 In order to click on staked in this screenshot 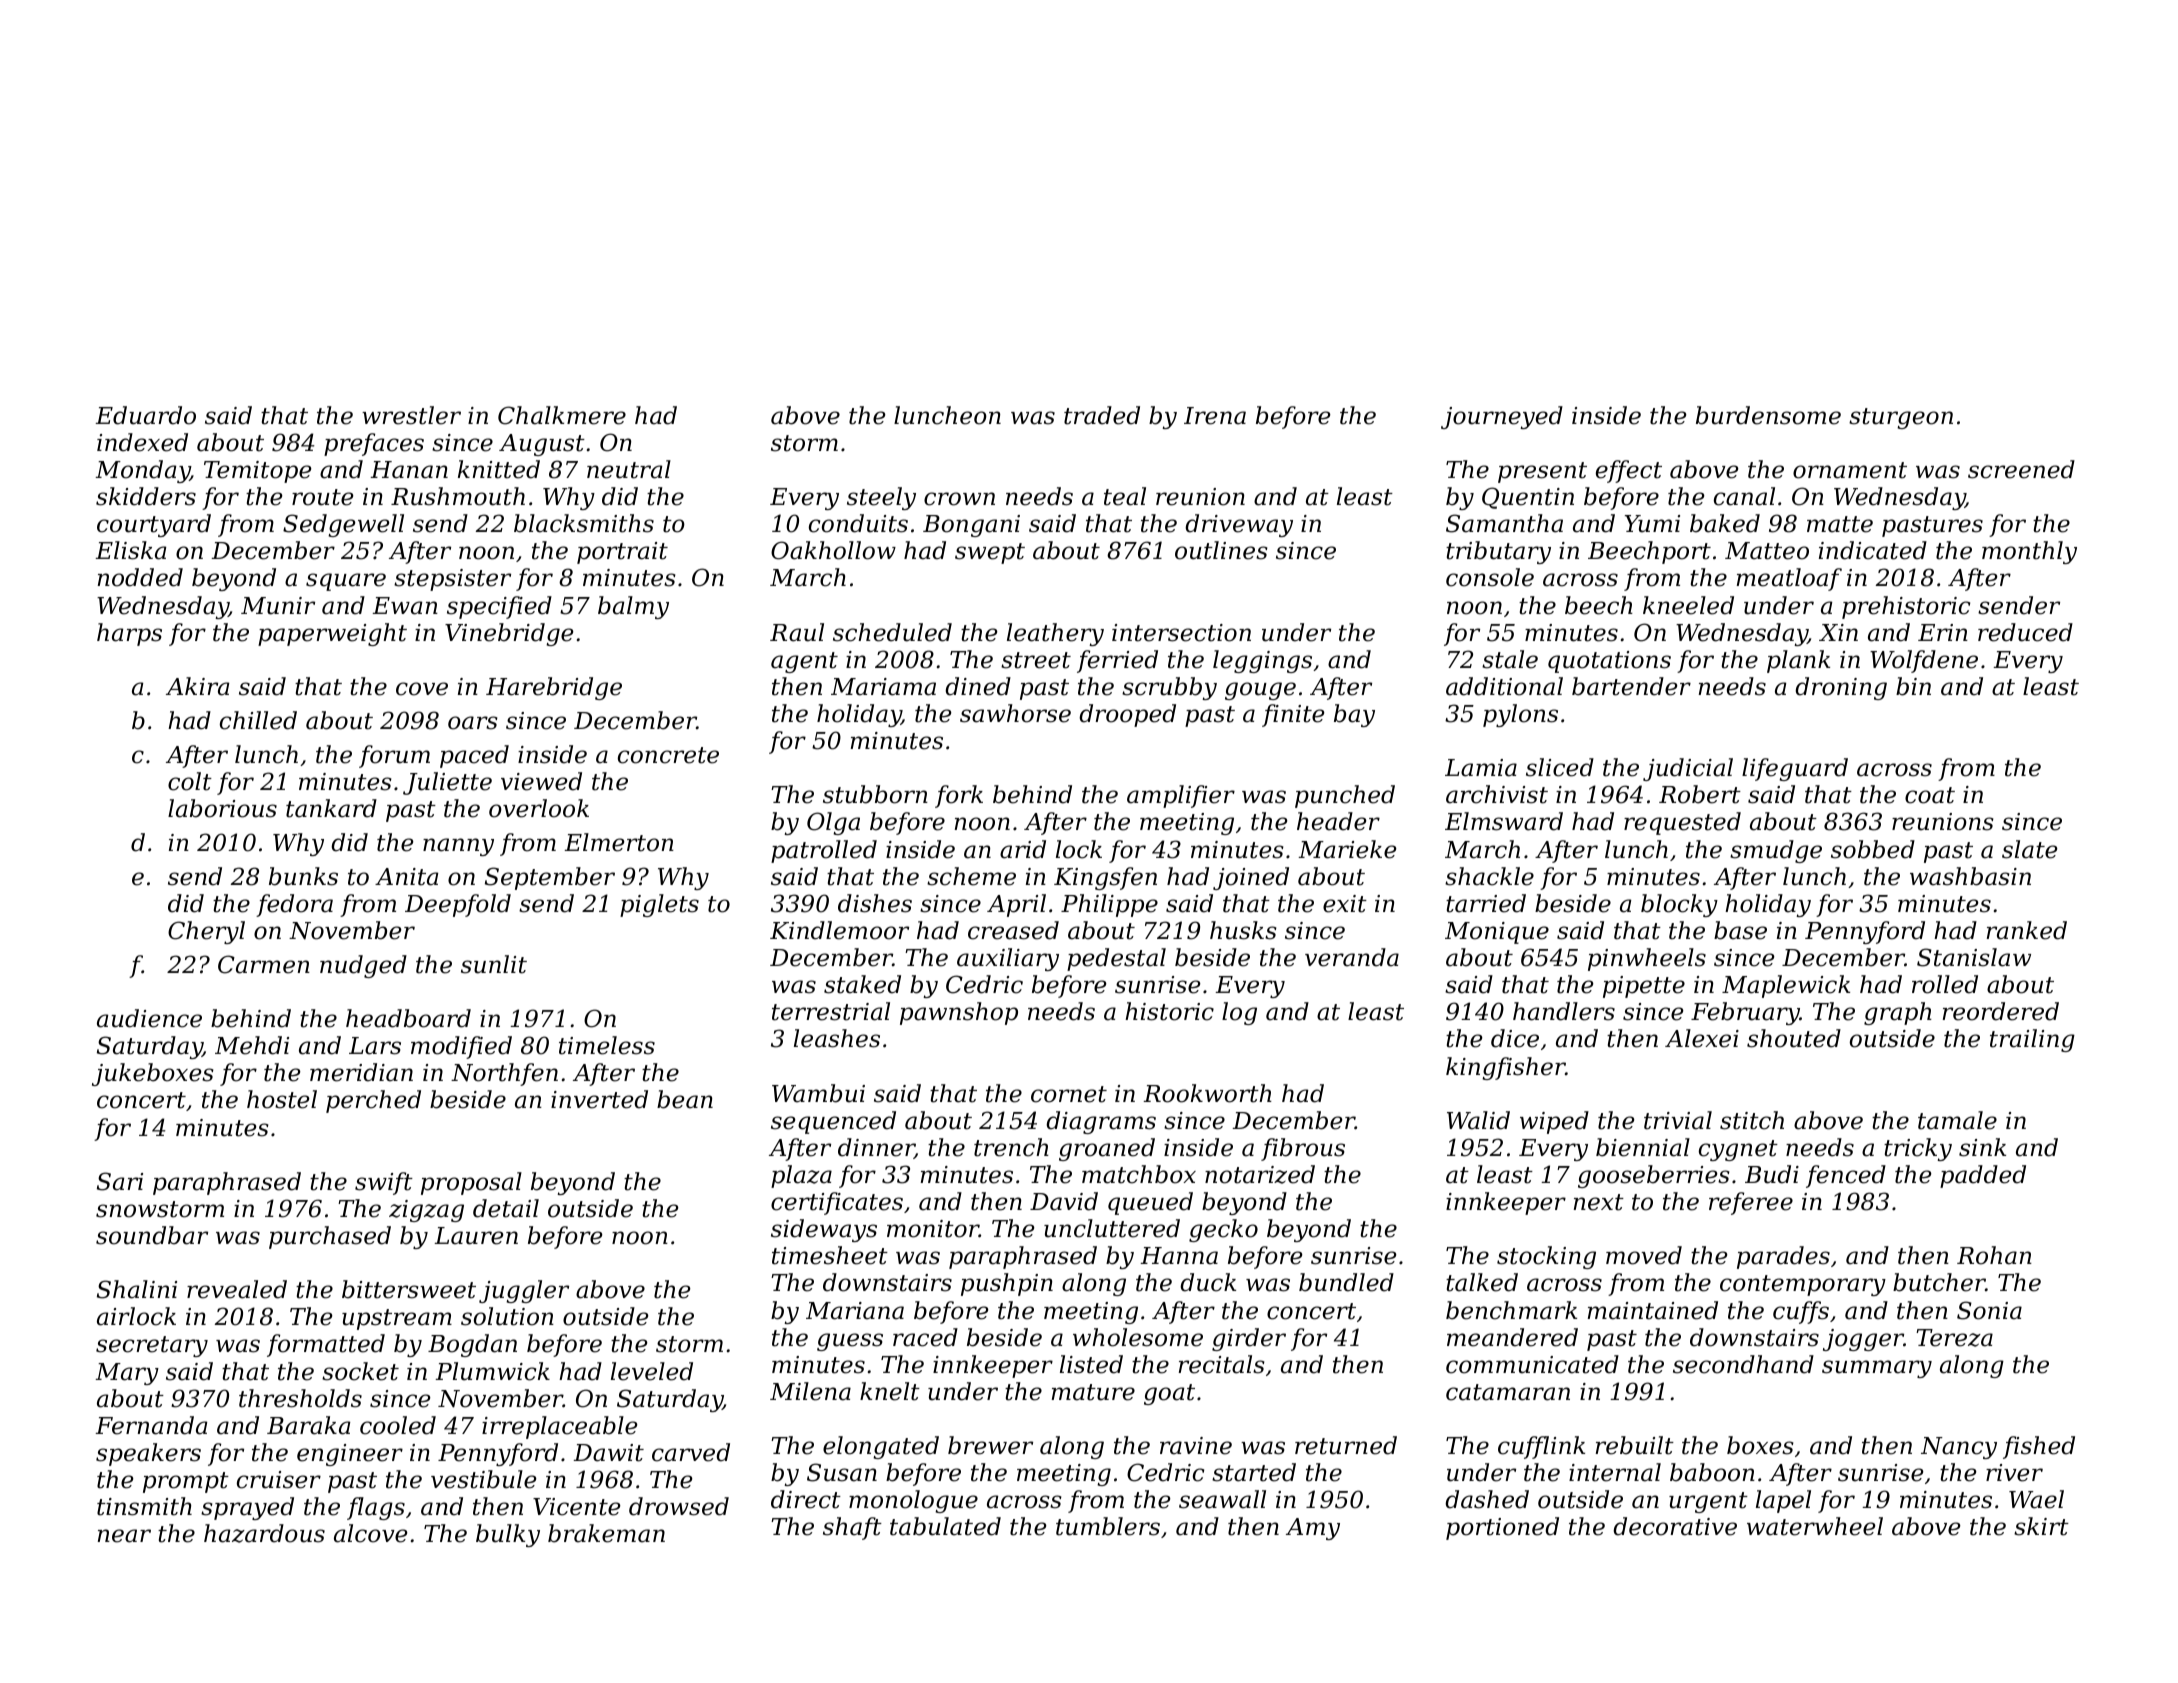, I will do `click(862, 984)`.
